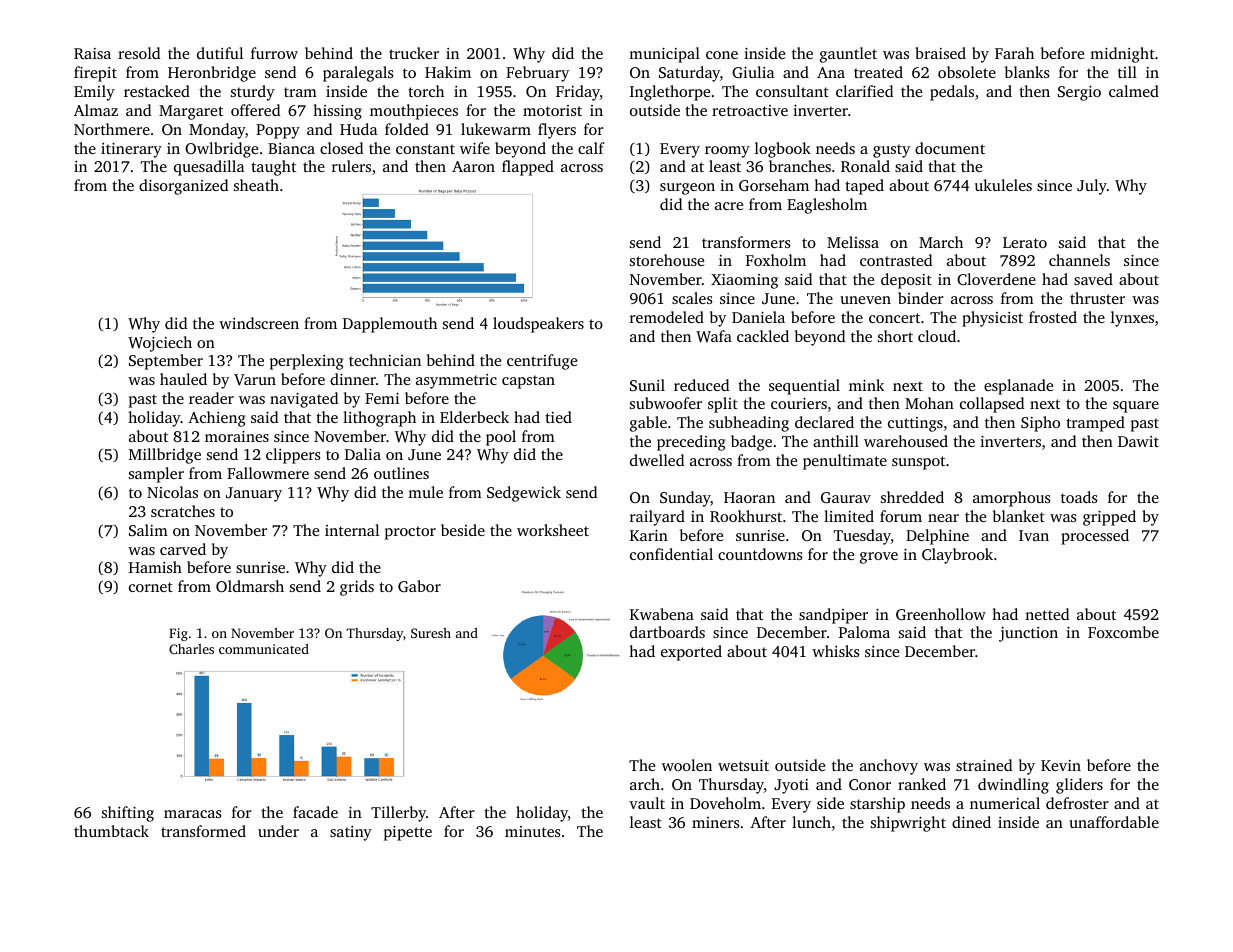  I want to click on obsolete, so click(967, 72).
